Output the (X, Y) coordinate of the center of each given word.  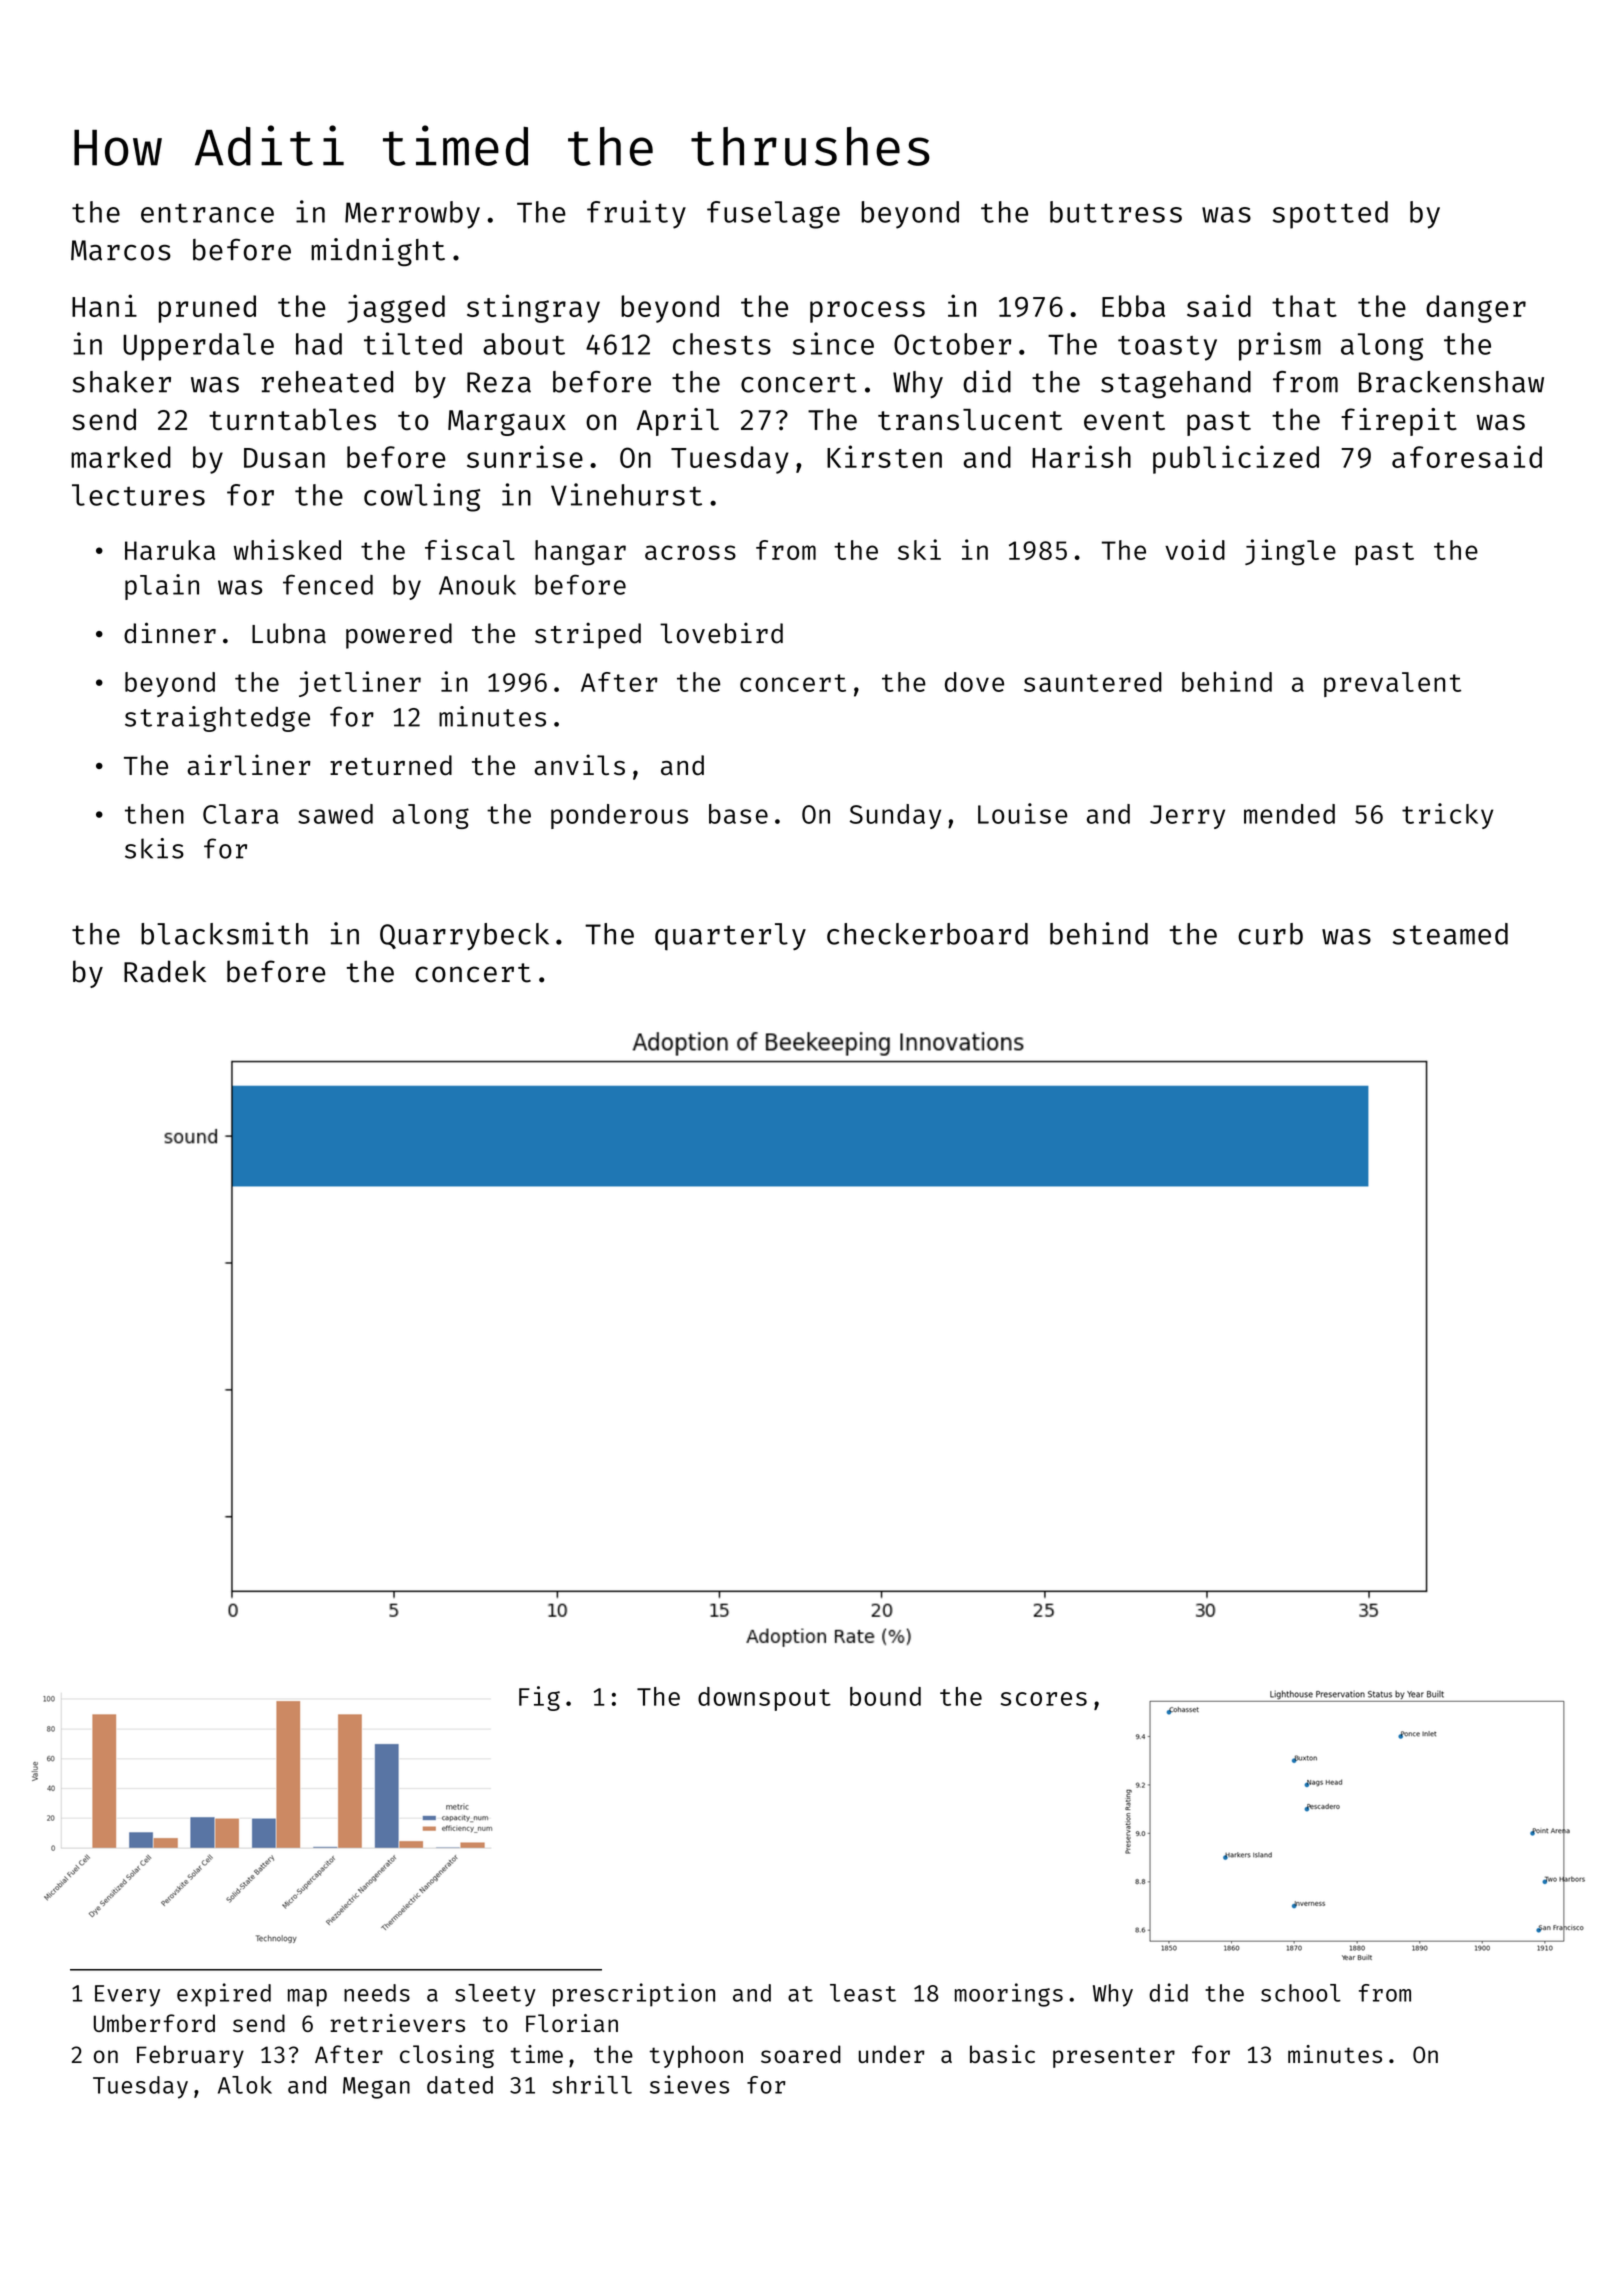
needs (377, 1993)
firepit (1399, 422)
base (738, 814)
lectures (138, 495)
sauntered (1093, 682)
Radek (165, 971)
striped (588, 635)
